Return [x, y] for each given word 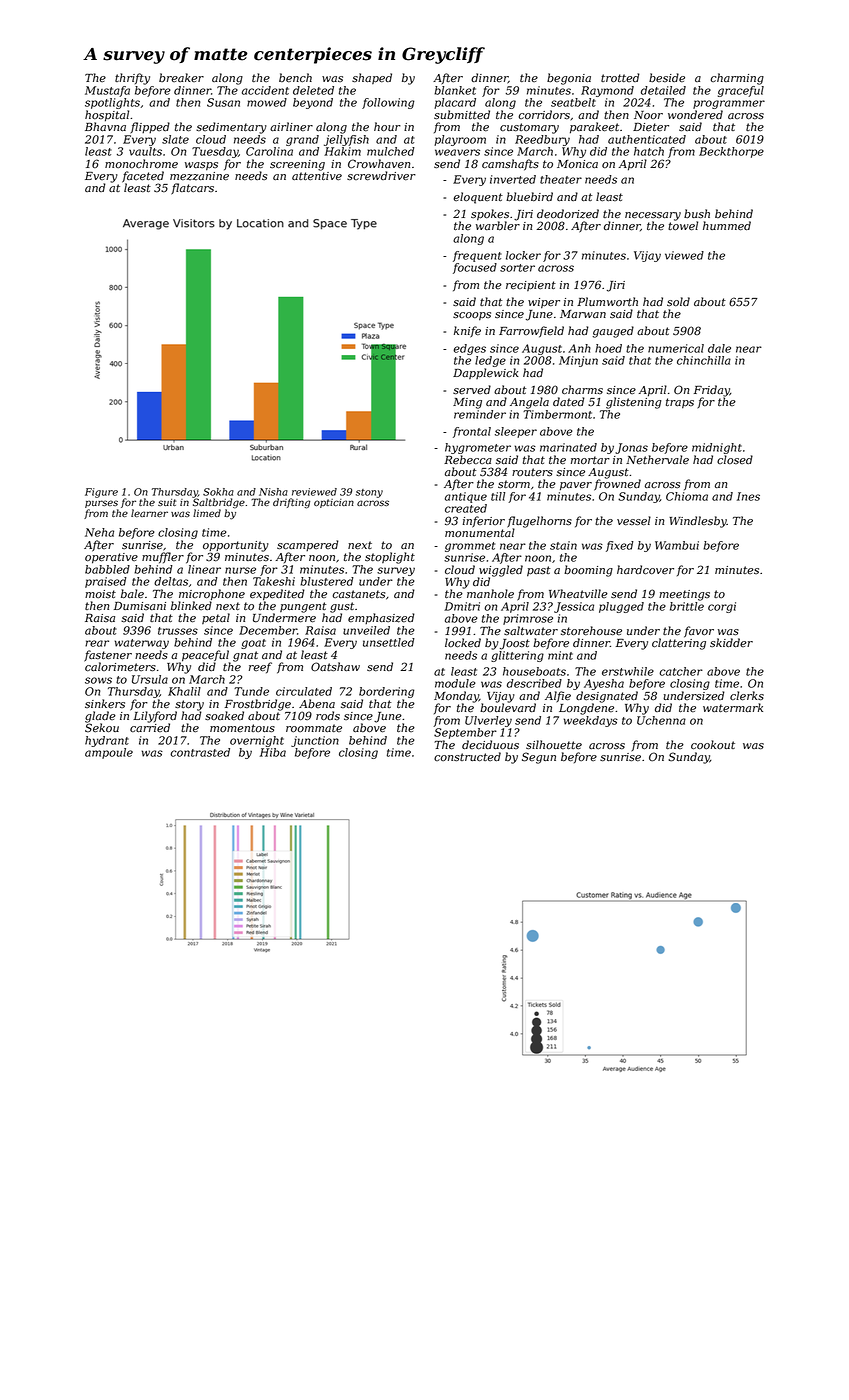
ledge [490, 361]
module [455, 683]
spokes [490, 215]
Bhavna [105, 126]
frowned [617, 485]
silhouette [554, 745]
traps [680, 403]
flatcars [192, 189]
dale [719, 348]
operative [111, 558]
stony [369, 493]
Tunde [251, 691]
